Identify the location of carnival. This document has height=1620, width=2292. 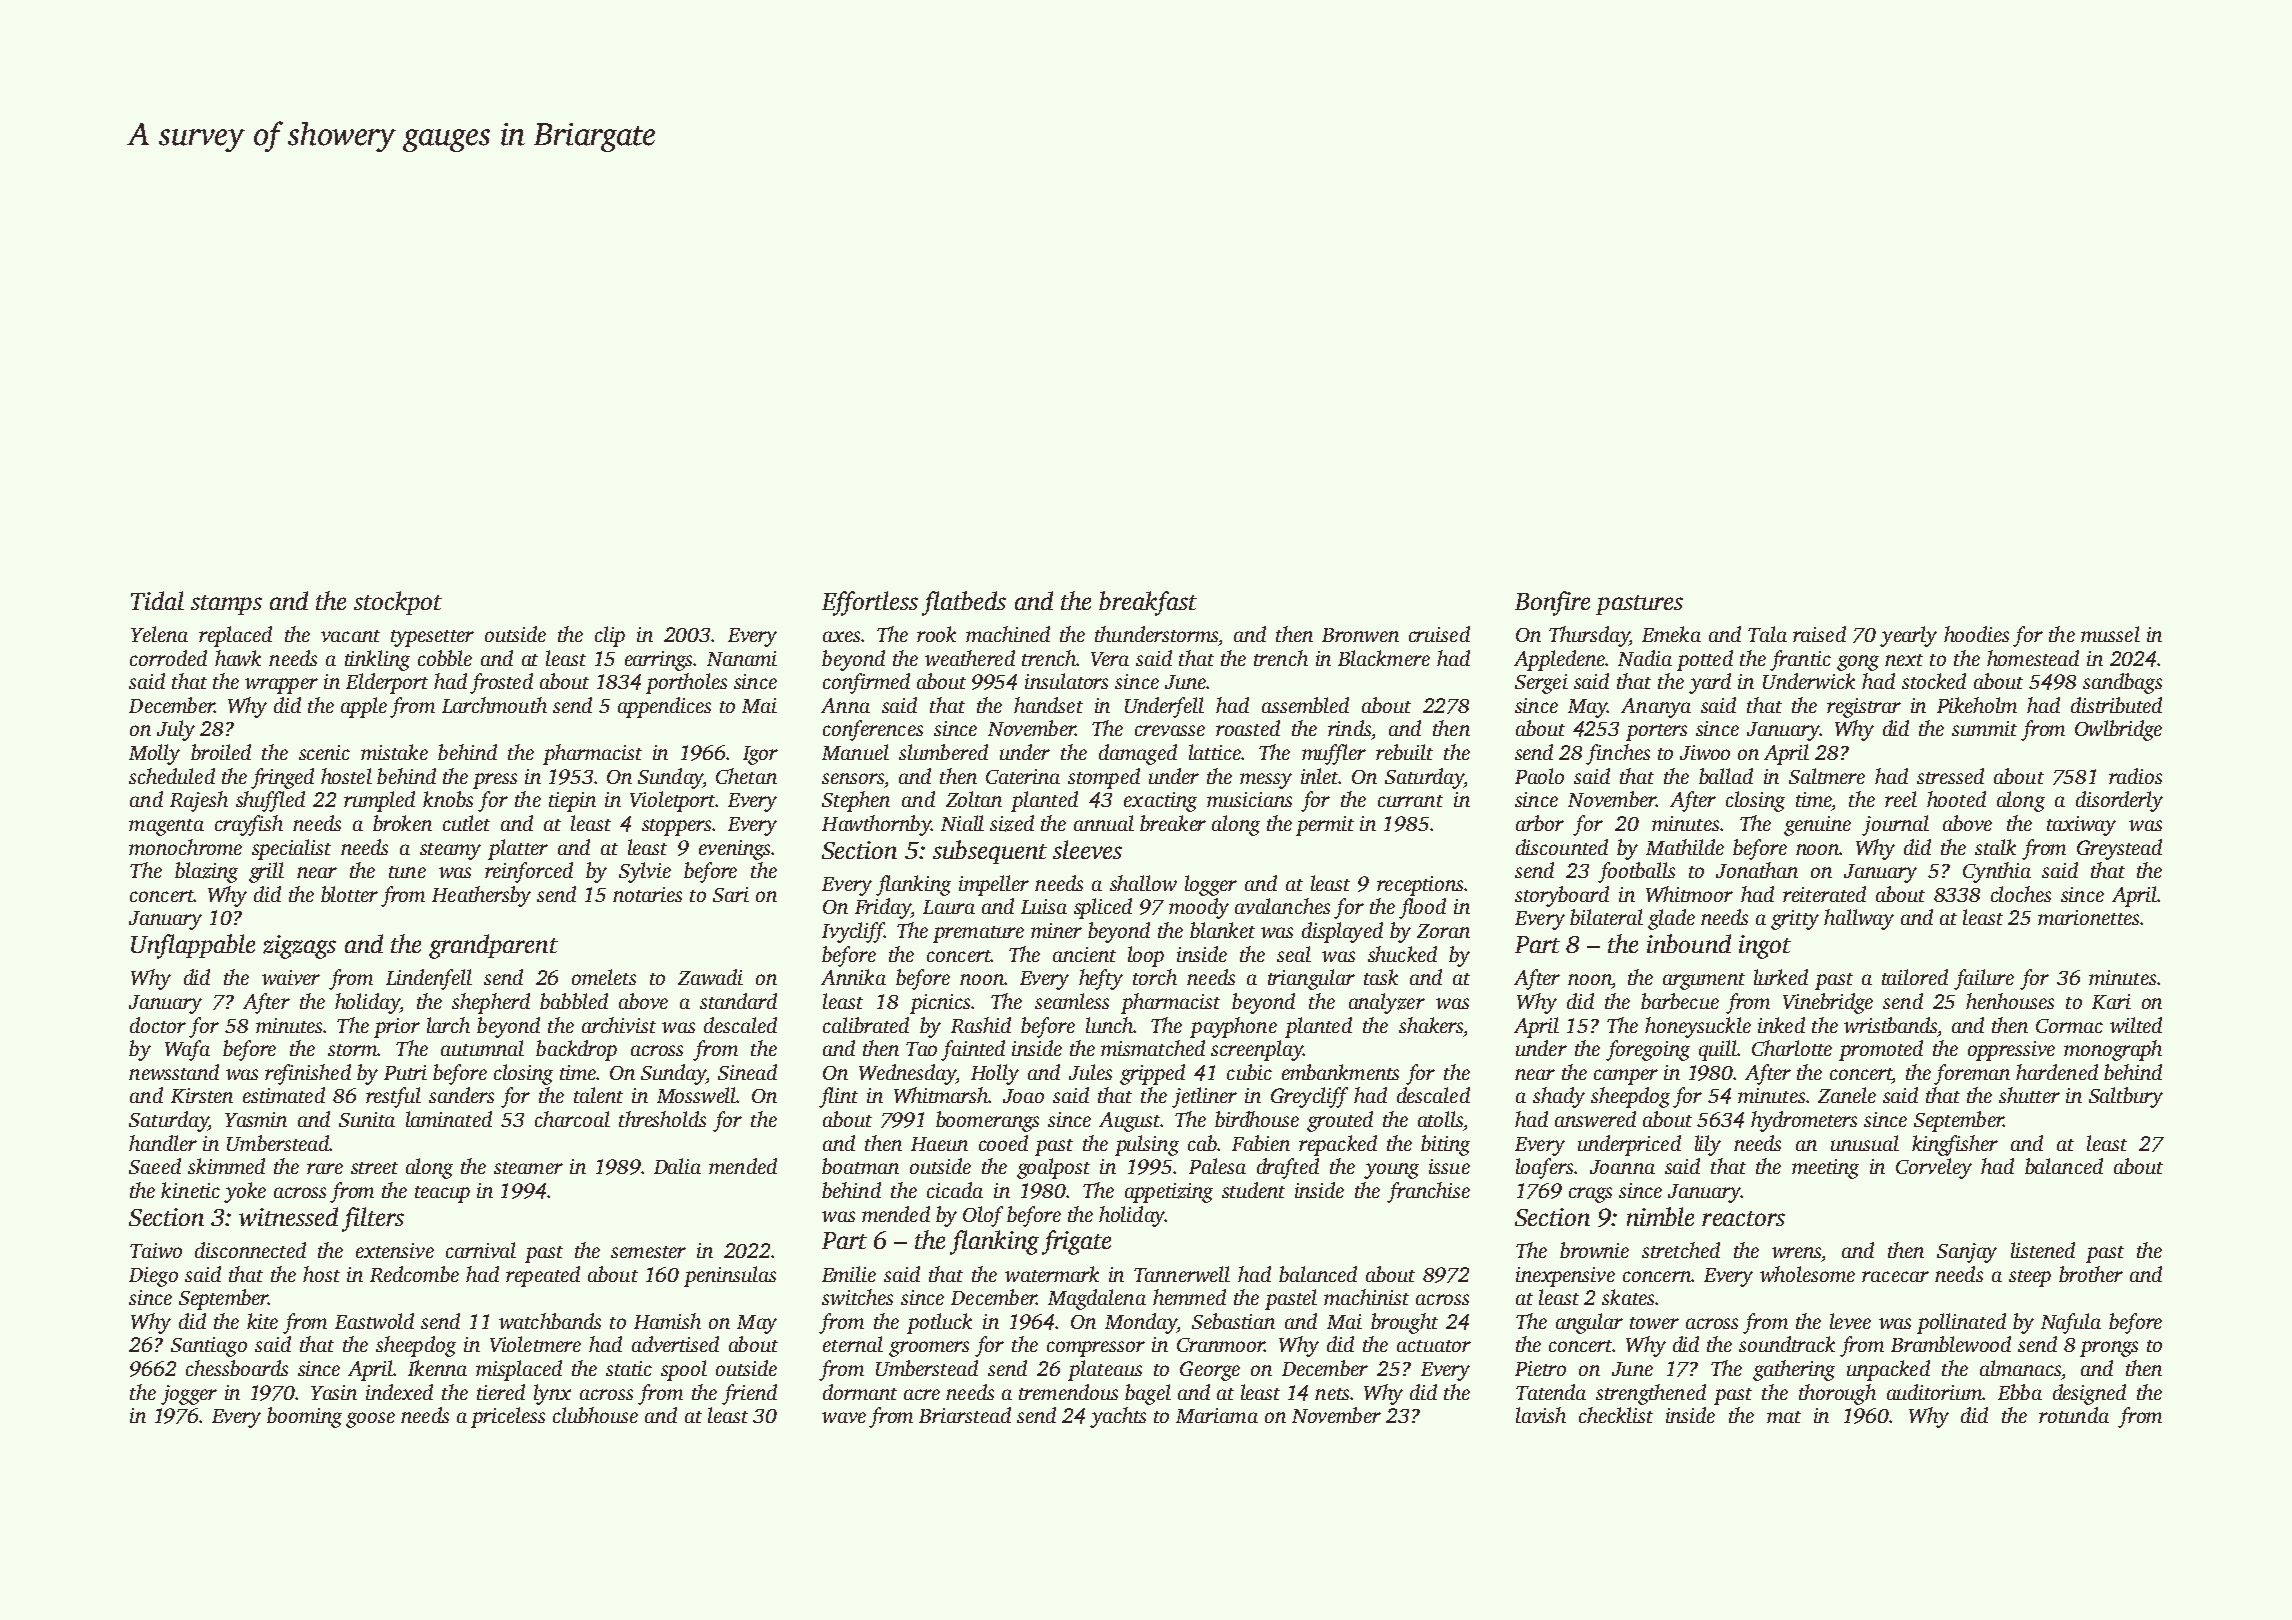
(481, 1250).
